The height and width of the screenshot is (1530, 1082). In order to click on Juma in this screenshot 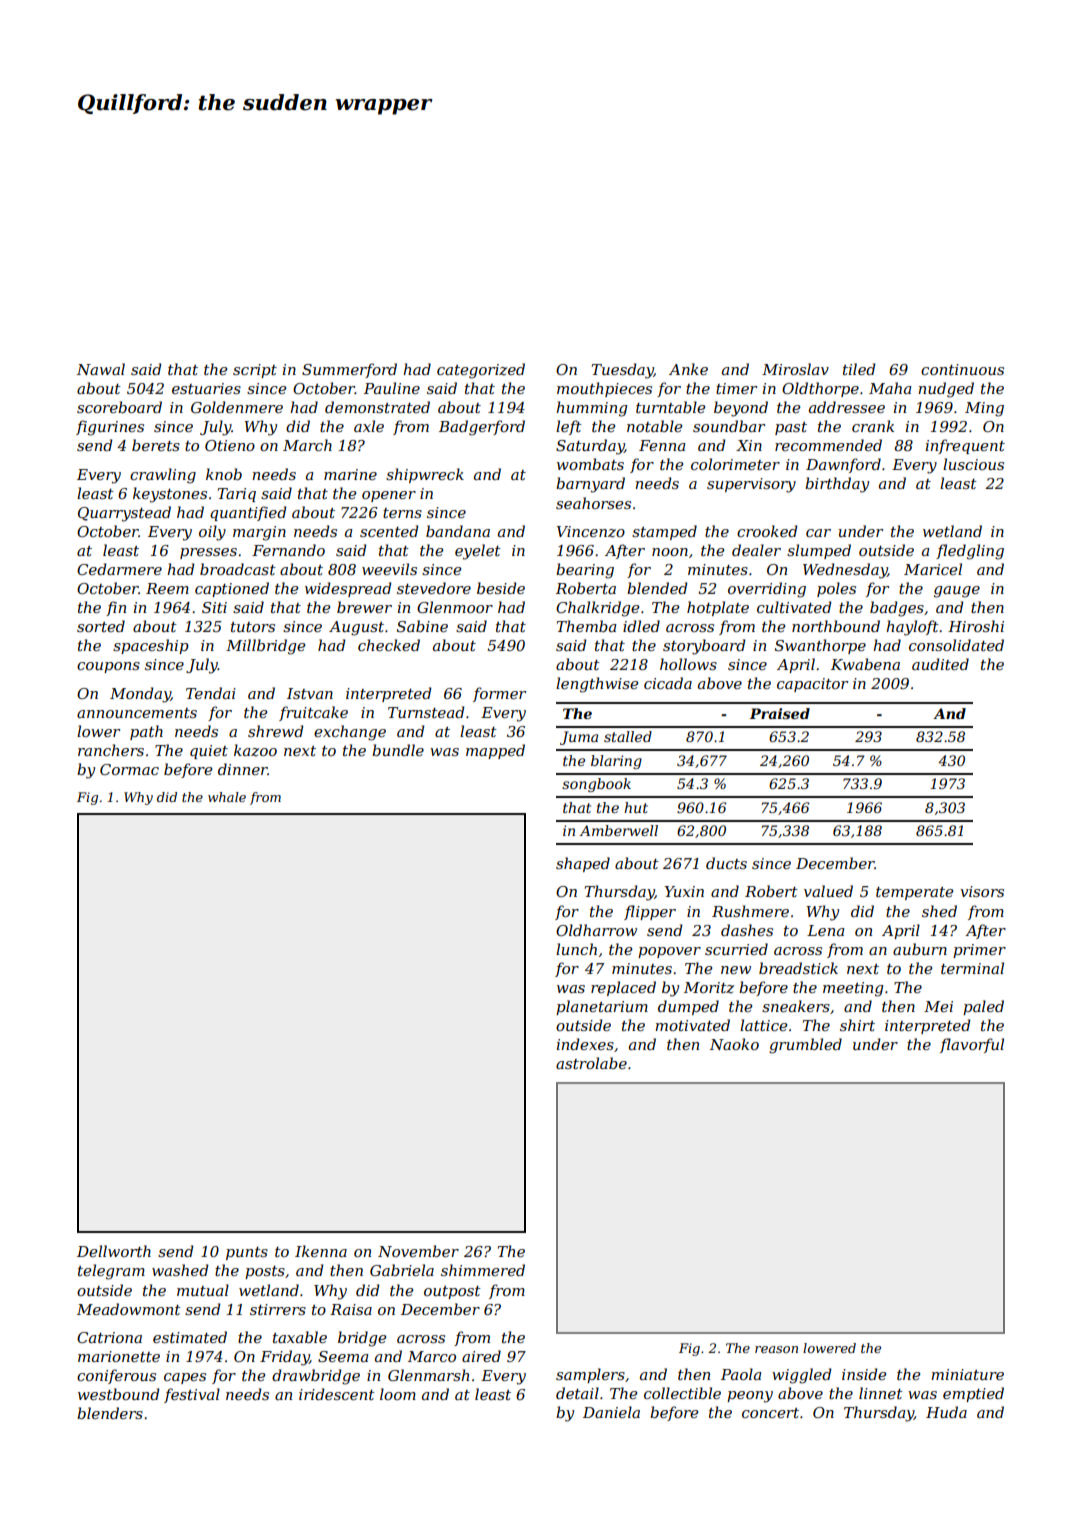, I will do `click(579, 738)`.
